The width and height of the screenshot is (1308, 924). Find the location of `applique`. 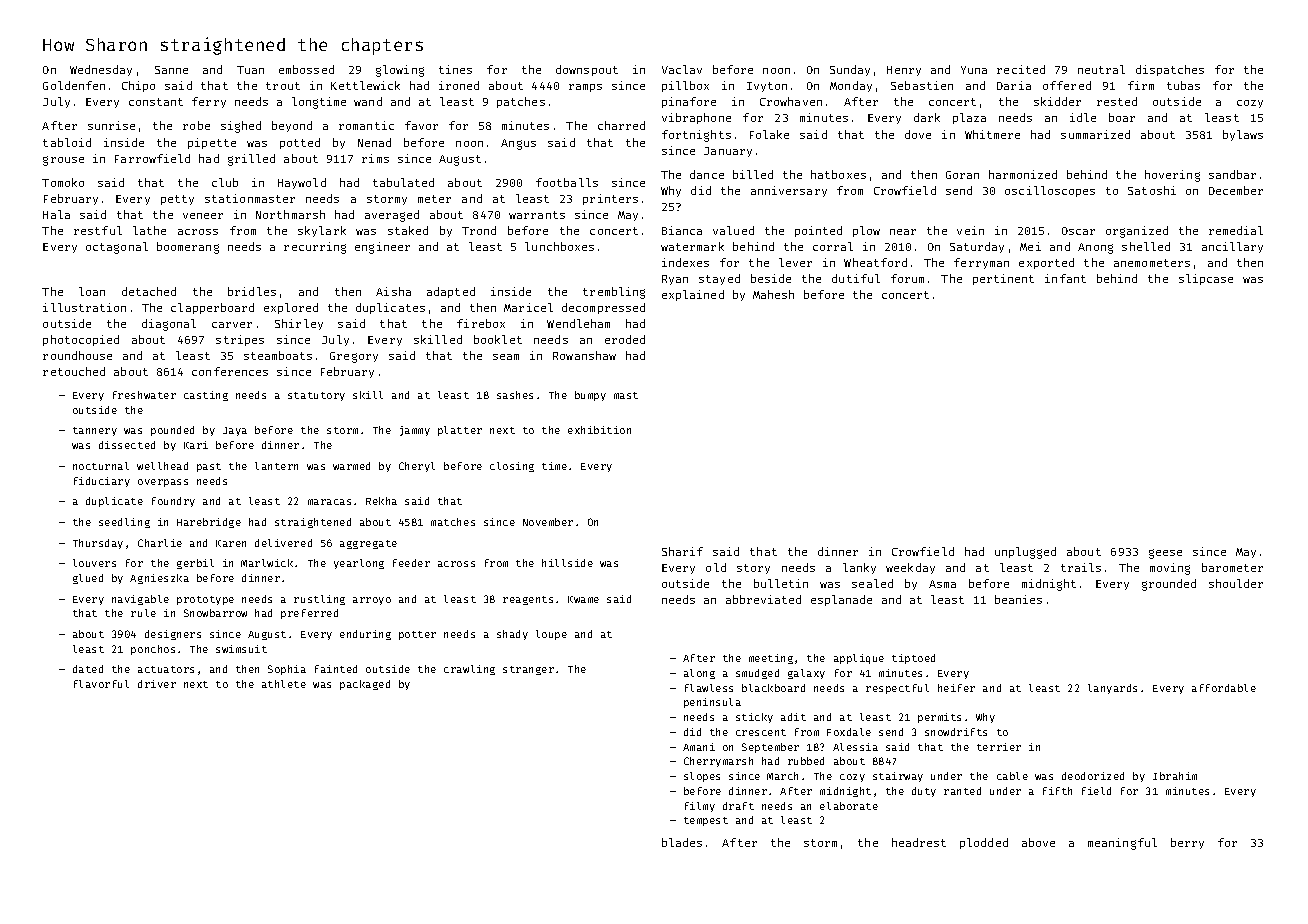

applique is located at coordinates (859, 659).
